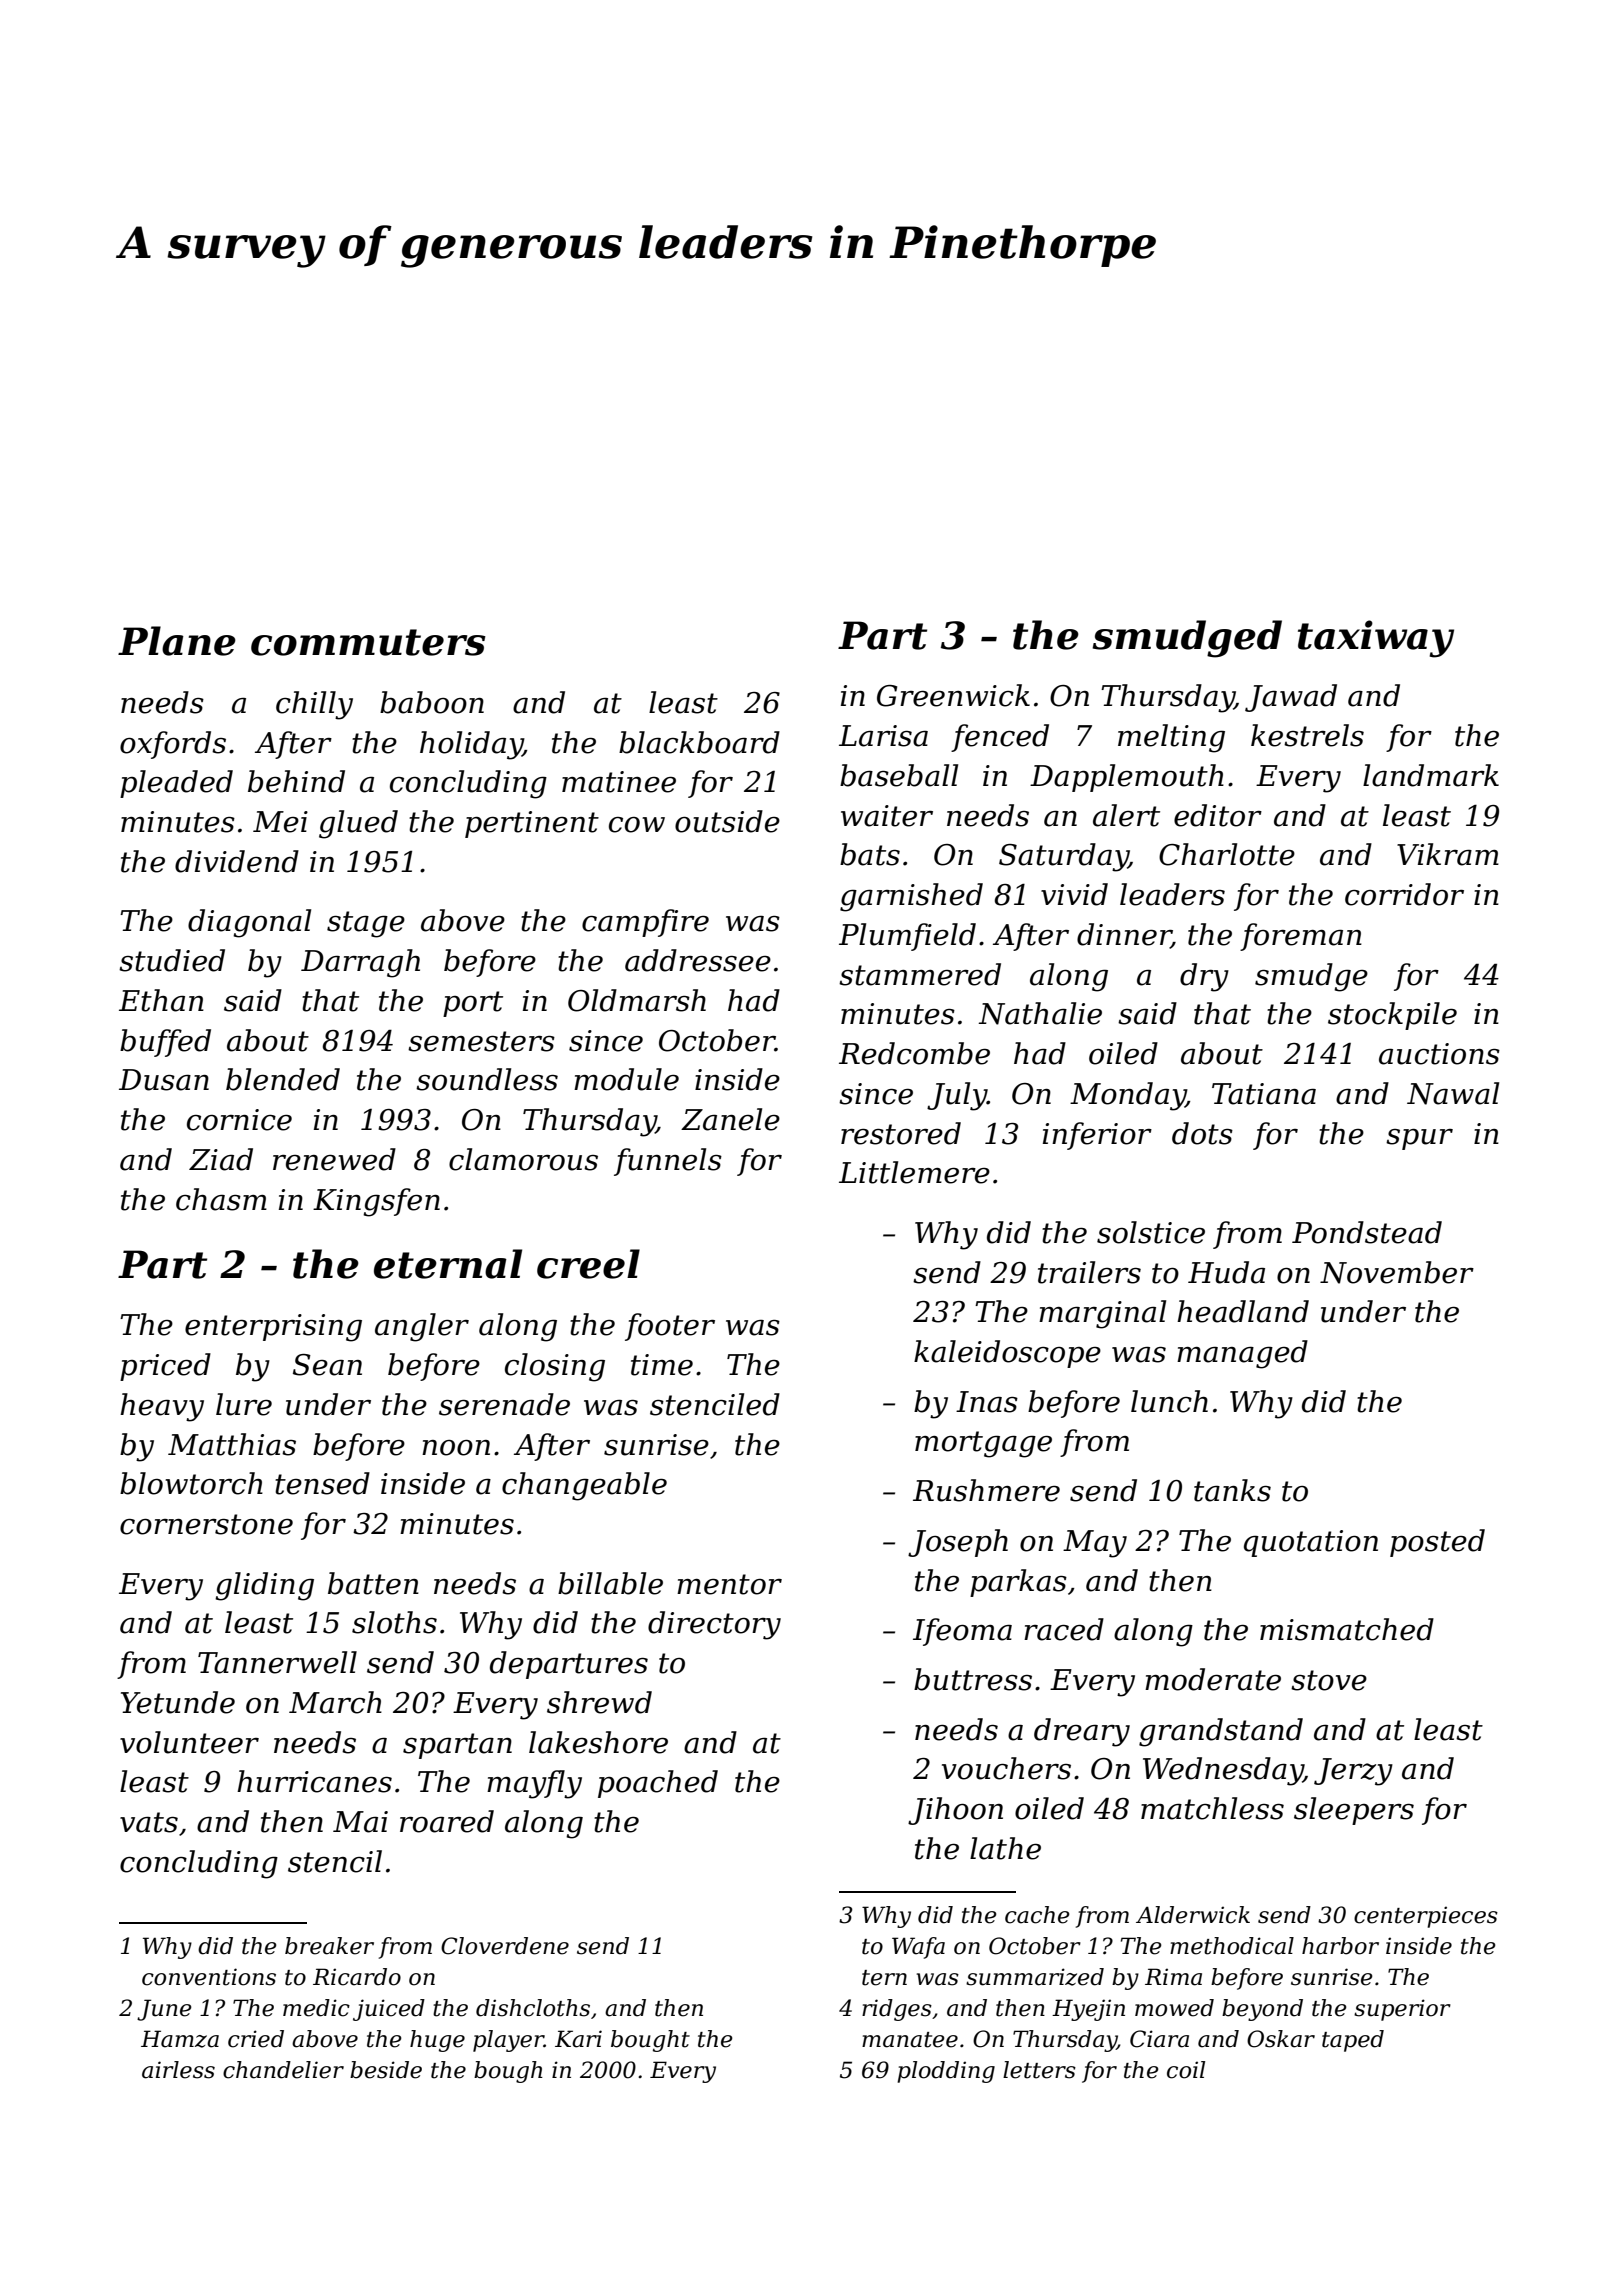 The image size is (1620, 2292). I want to click on March, so click(335, 1702).
